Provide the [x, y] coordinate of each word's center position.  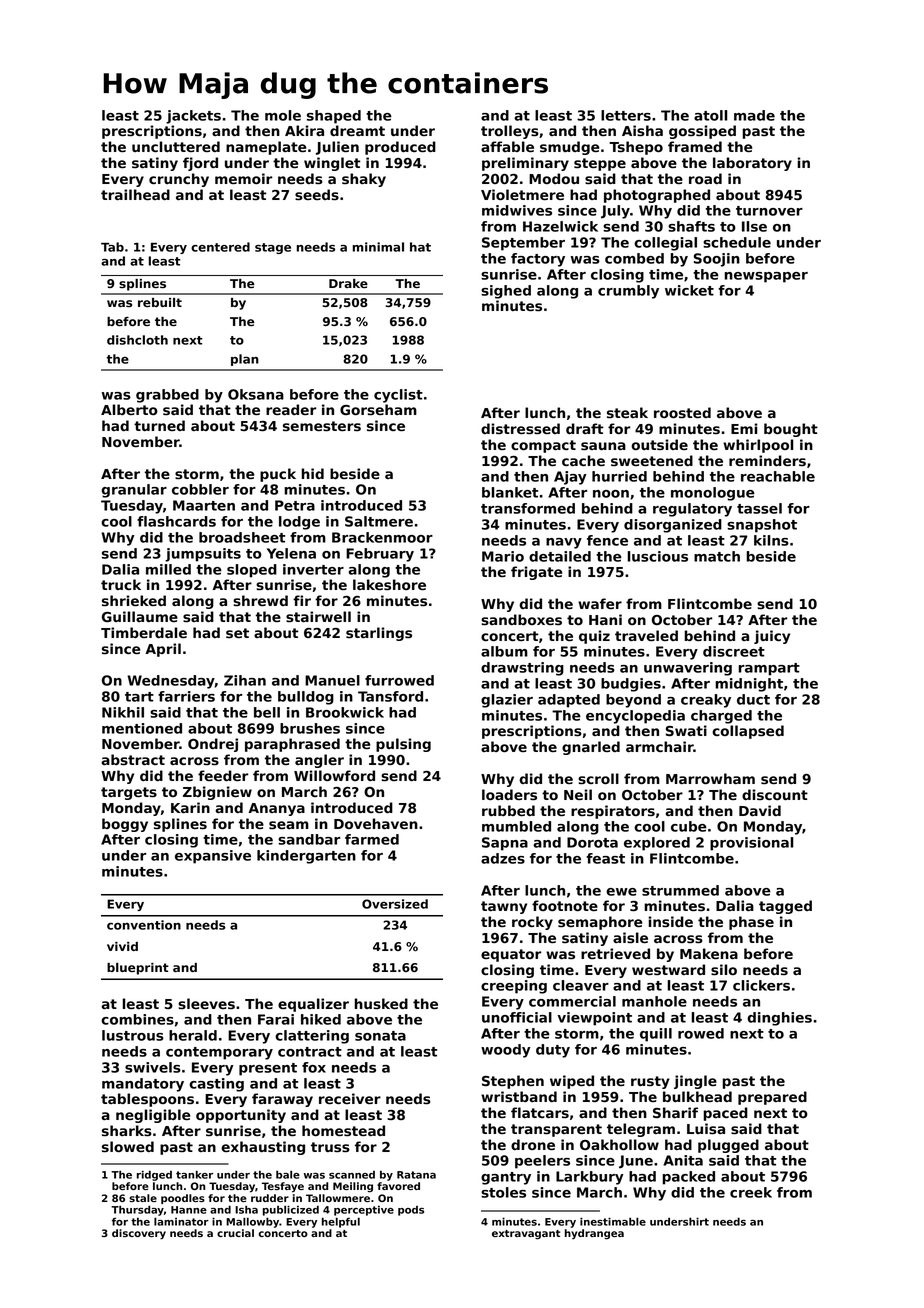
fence [607, 540]
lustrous [133, 1035]
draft [585, 428]
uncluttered [176, 146]
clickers [761, 985]
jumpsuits [203, 555]
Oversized [395, 904]
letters [626, 115]
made [754, 115]
